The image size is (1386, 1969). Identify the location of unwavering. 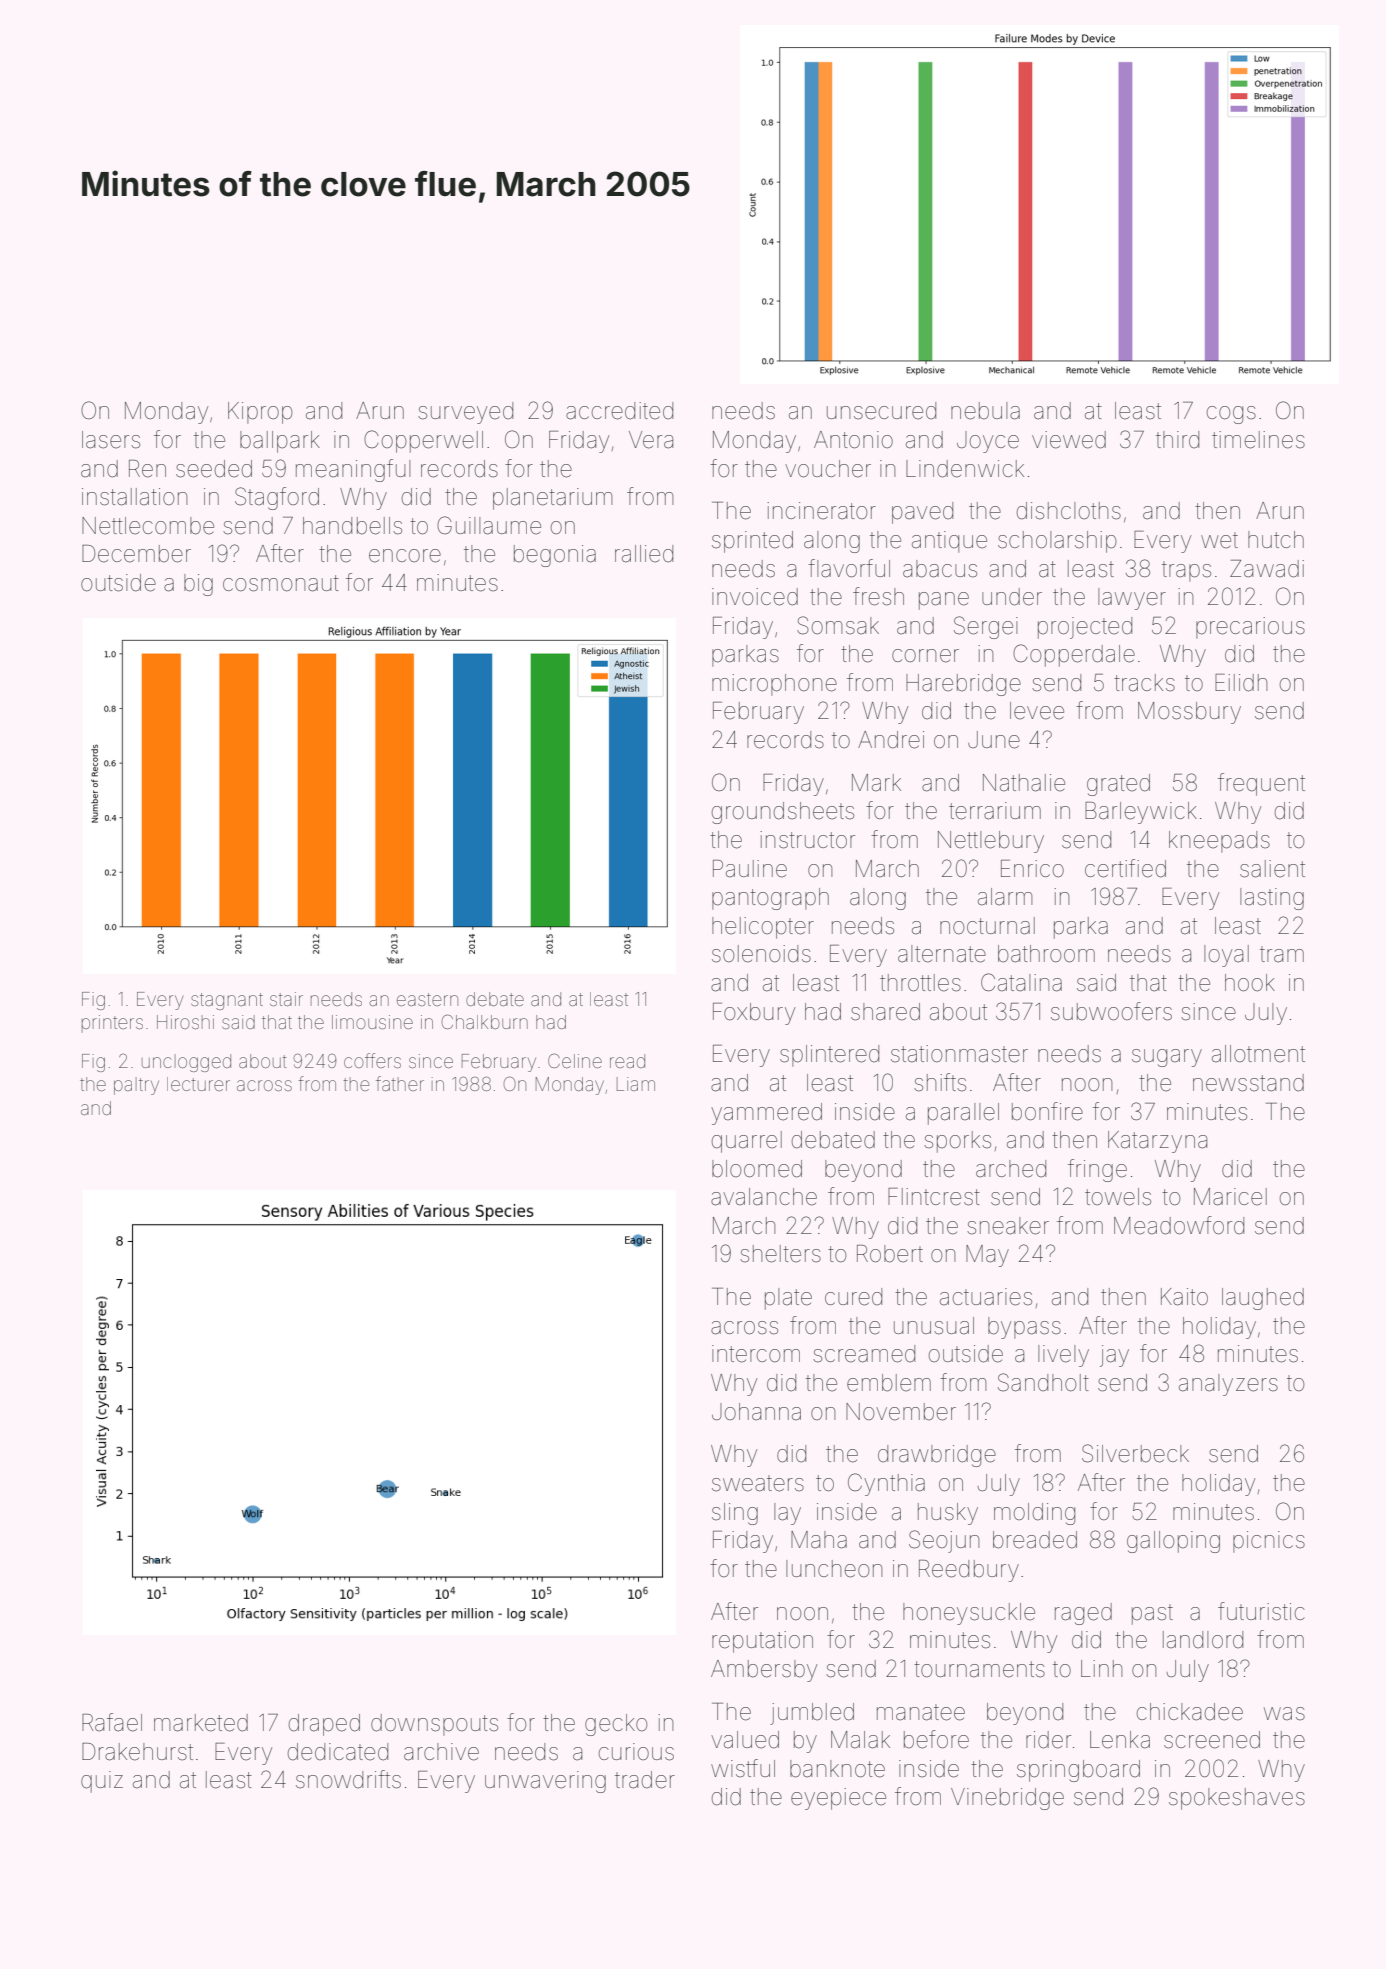
(545, 1782).
